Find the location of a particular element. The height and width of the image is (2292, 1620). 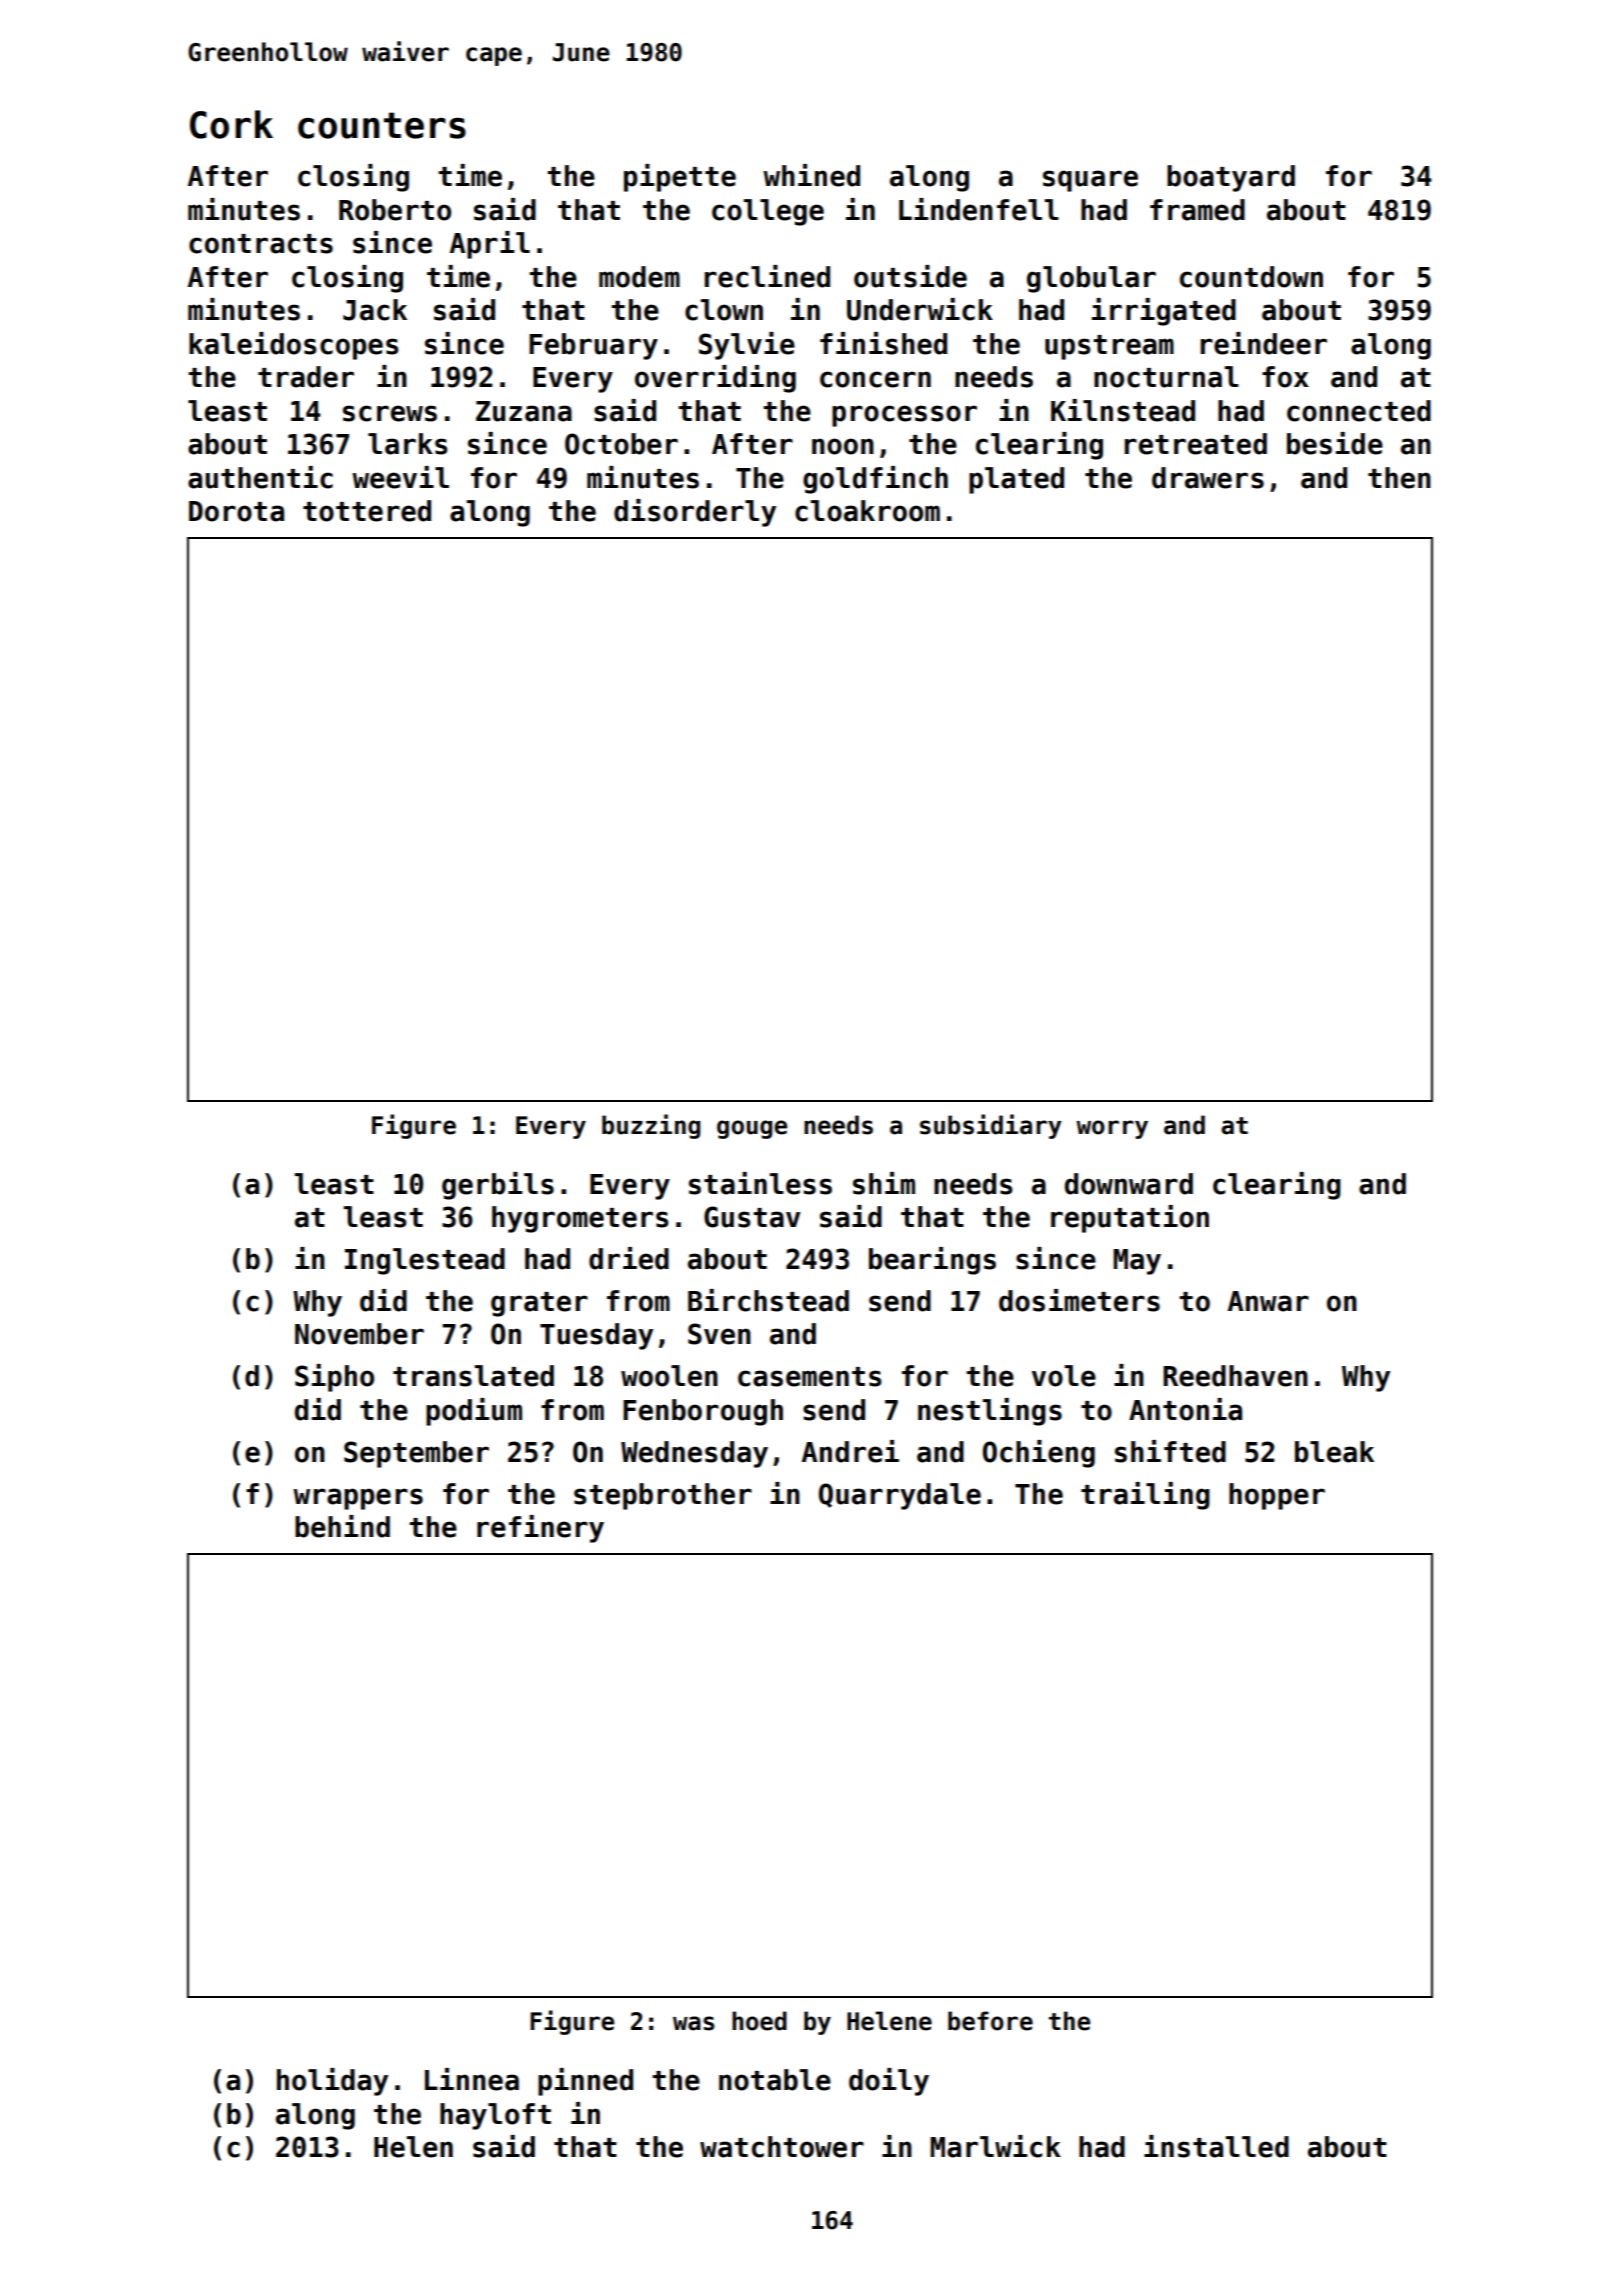

whined is located at coordinates (811, 175).
